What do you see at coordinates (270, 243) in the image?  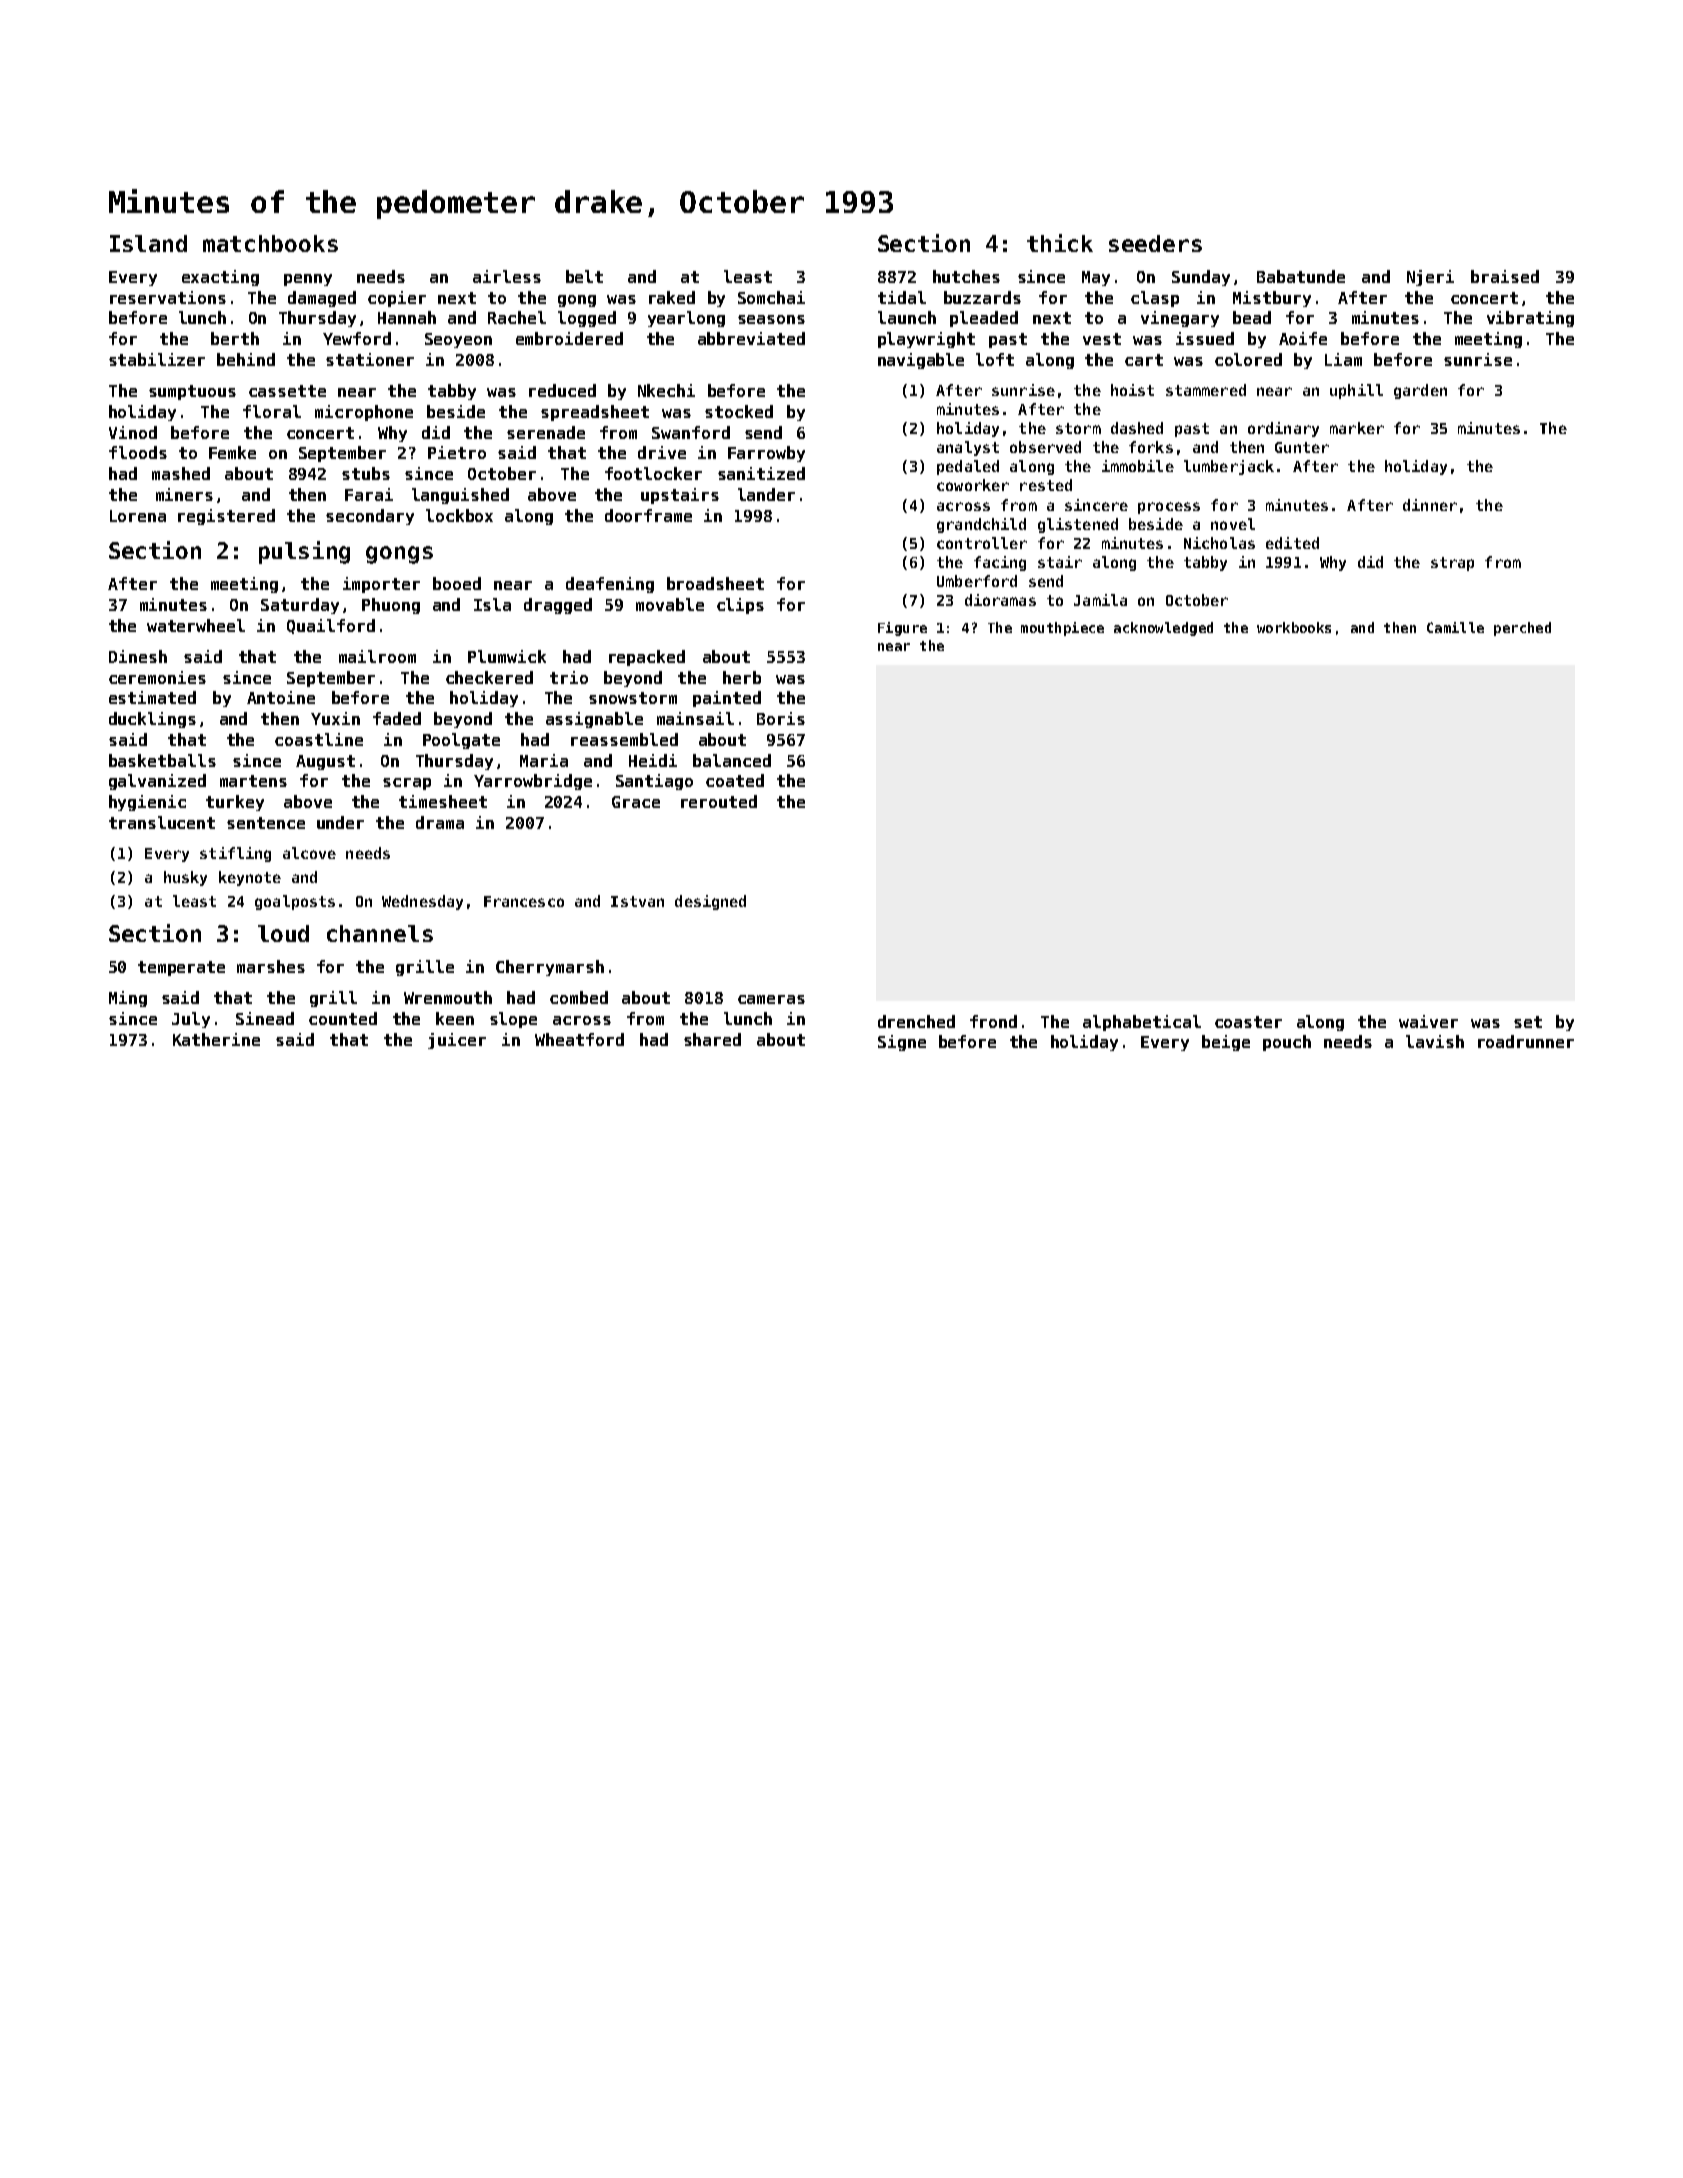 I see `matchbooks` at bounding box center [270, 243].
